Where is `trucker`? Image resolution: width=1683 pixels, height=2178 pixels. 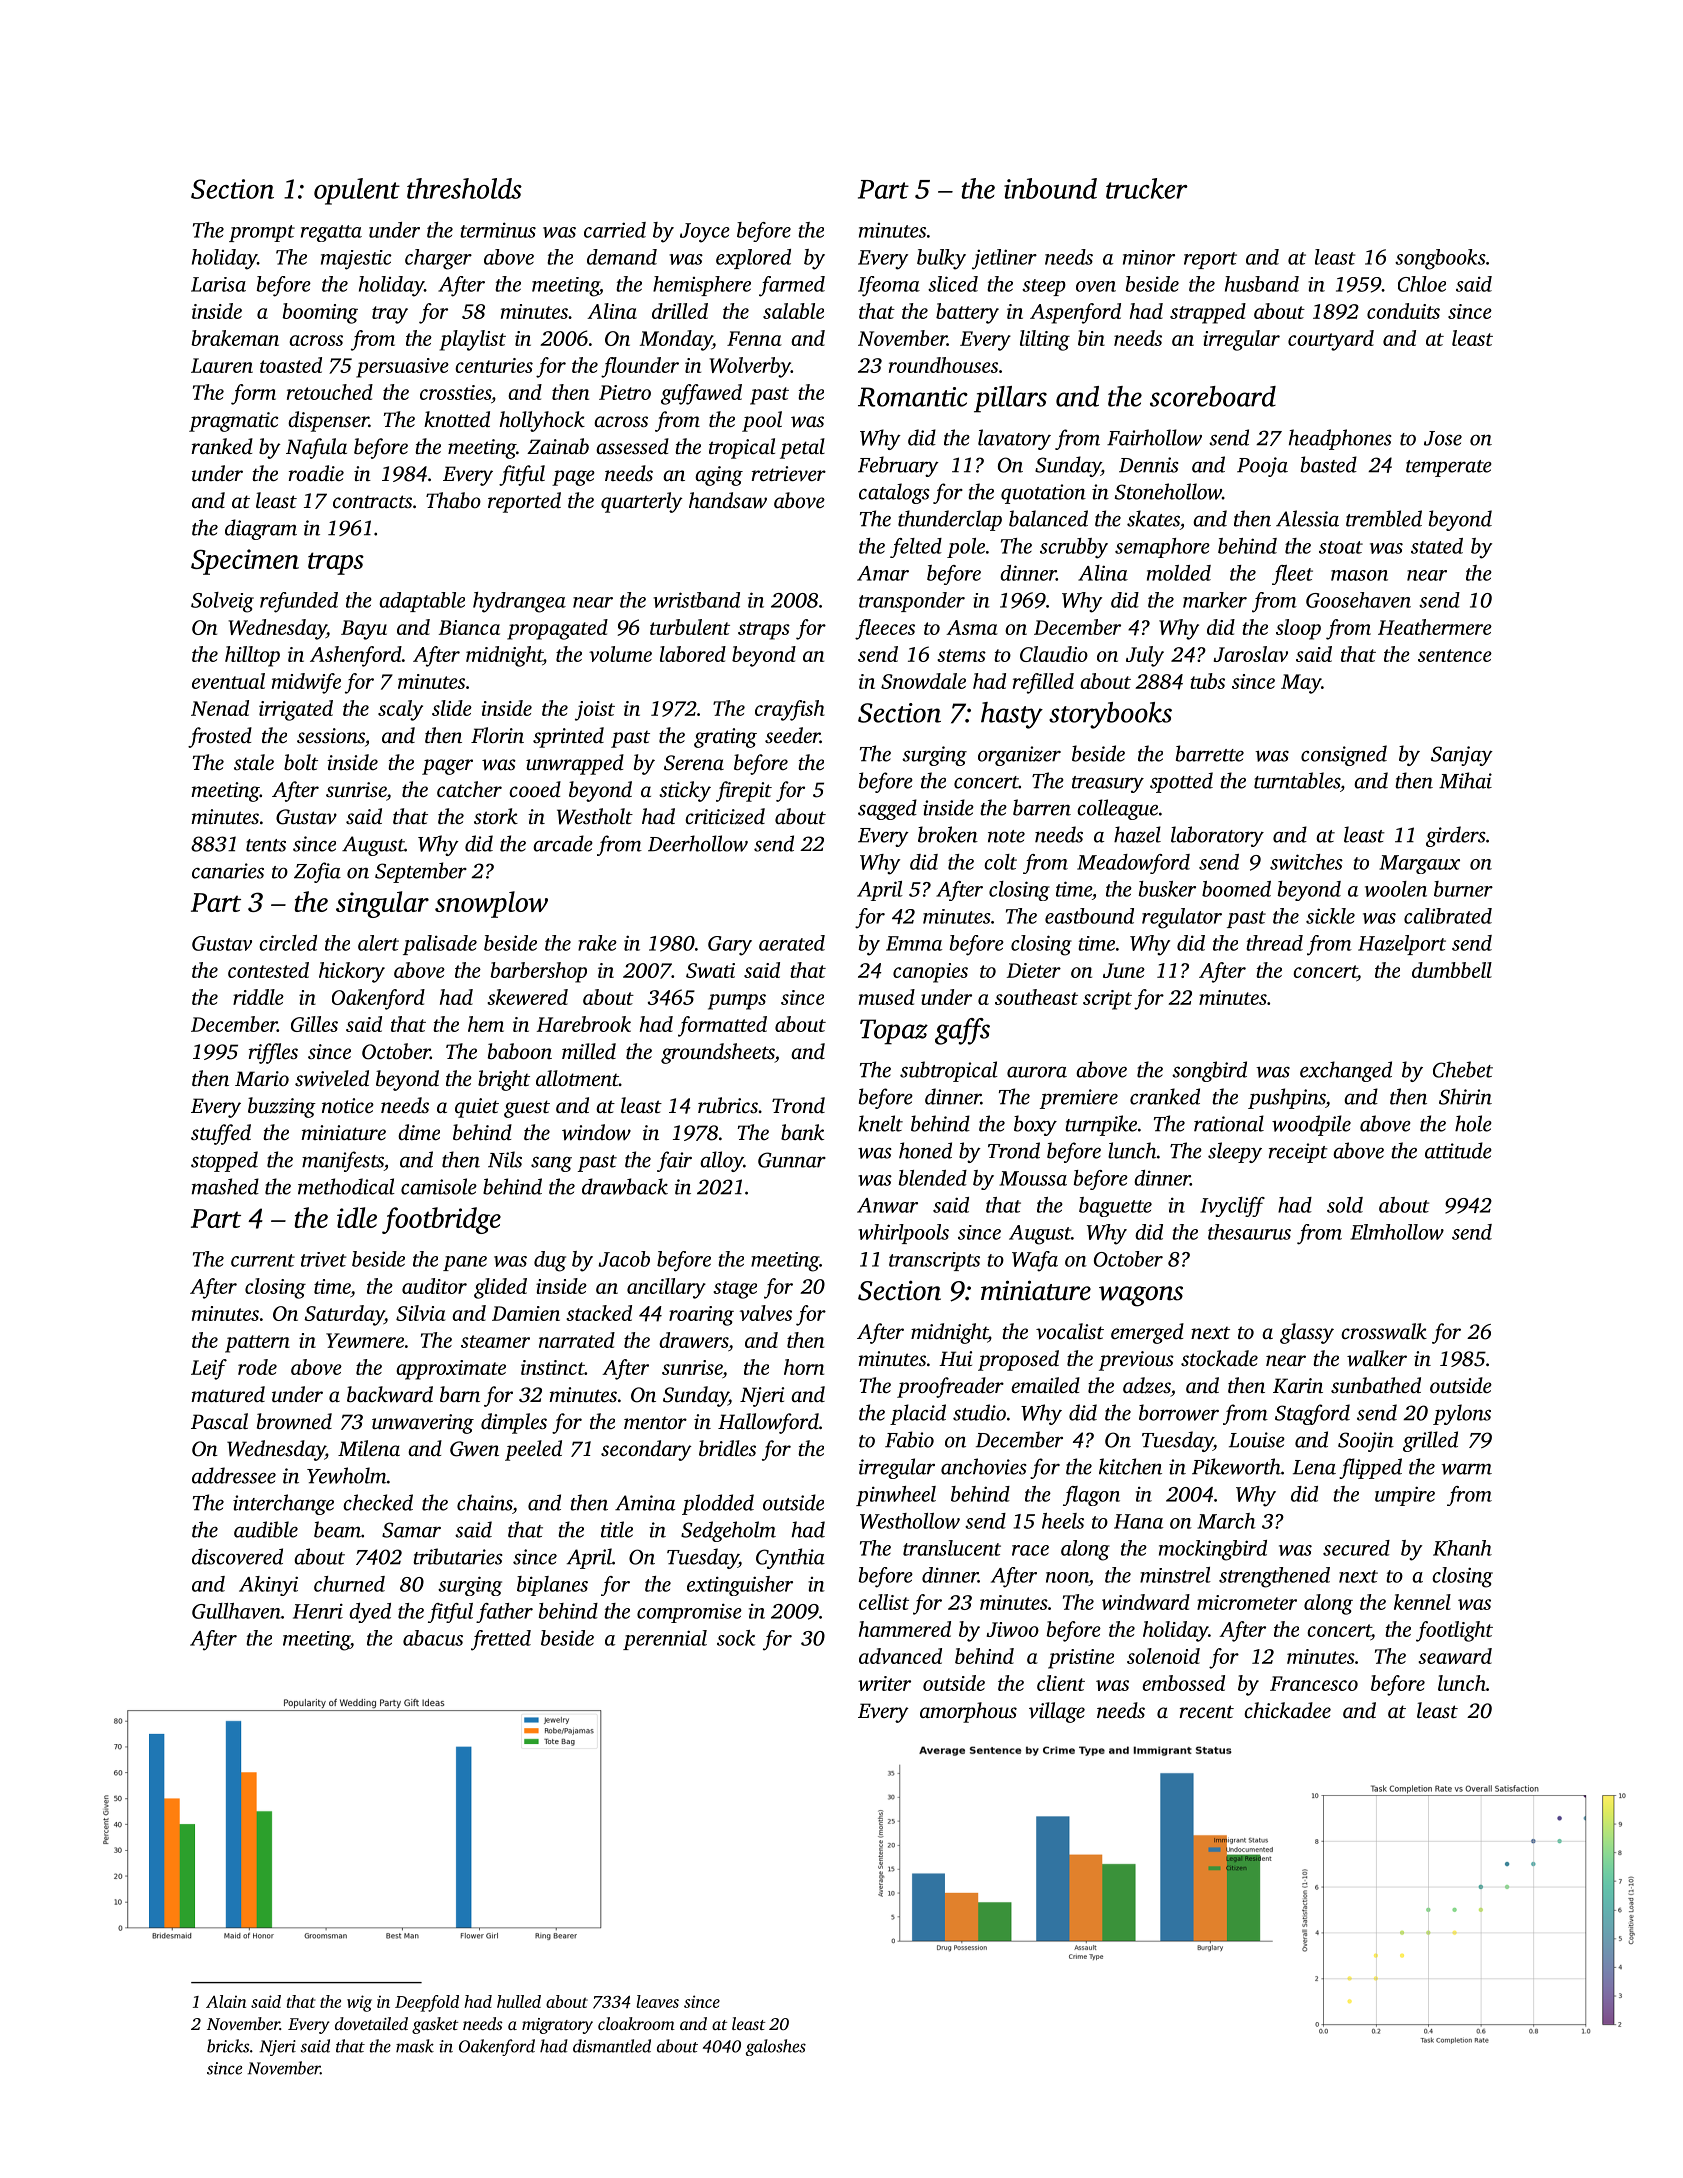 trucker is located at coordinates (1147, 188).
